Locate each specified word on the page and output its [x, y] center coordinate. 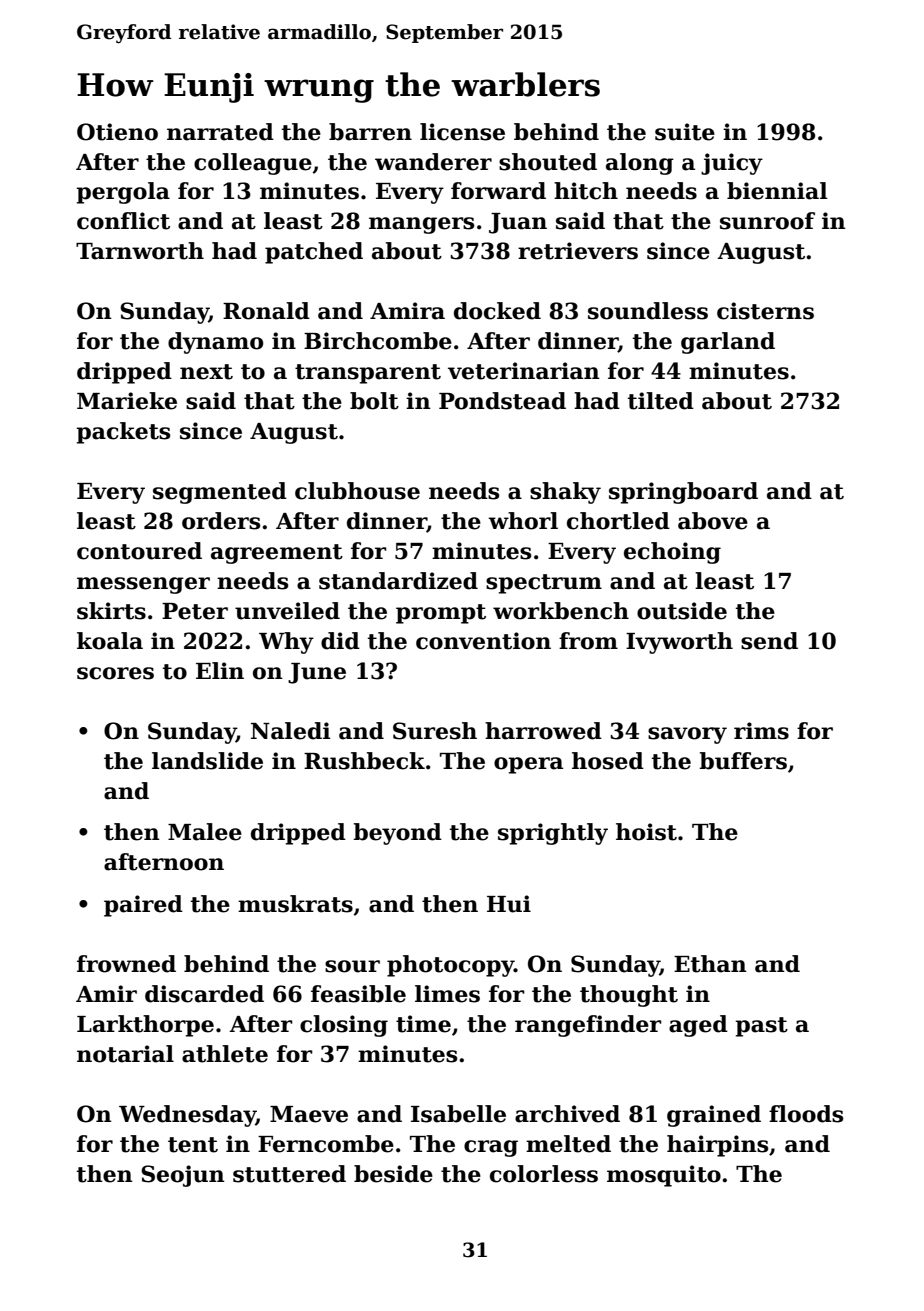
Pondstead [502, 401]
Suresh [435, 731]
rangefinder [588, 1026]
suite [685, 132]
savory [687, 735]
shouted [548, 162]
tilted [661, 401]
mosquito [664, 1176]
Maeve [309, 1114]
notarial [125, 1054]
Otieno [117, 132]
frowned [126, 964]
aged [698, 1026]
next [206, 372]
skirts [111, 611]
